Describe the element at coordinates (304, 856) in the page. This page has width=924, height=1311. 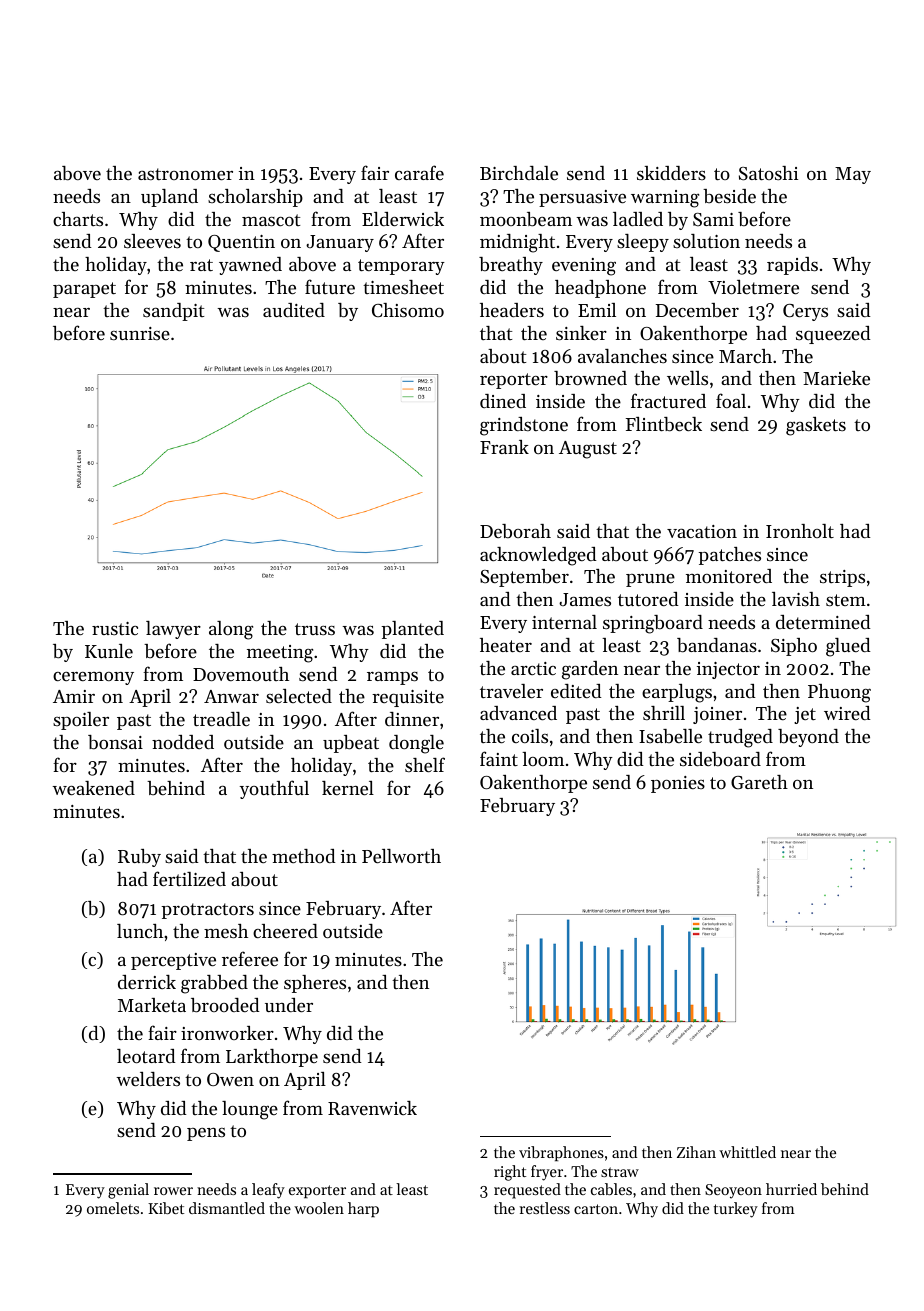
I see `method` at that location.
